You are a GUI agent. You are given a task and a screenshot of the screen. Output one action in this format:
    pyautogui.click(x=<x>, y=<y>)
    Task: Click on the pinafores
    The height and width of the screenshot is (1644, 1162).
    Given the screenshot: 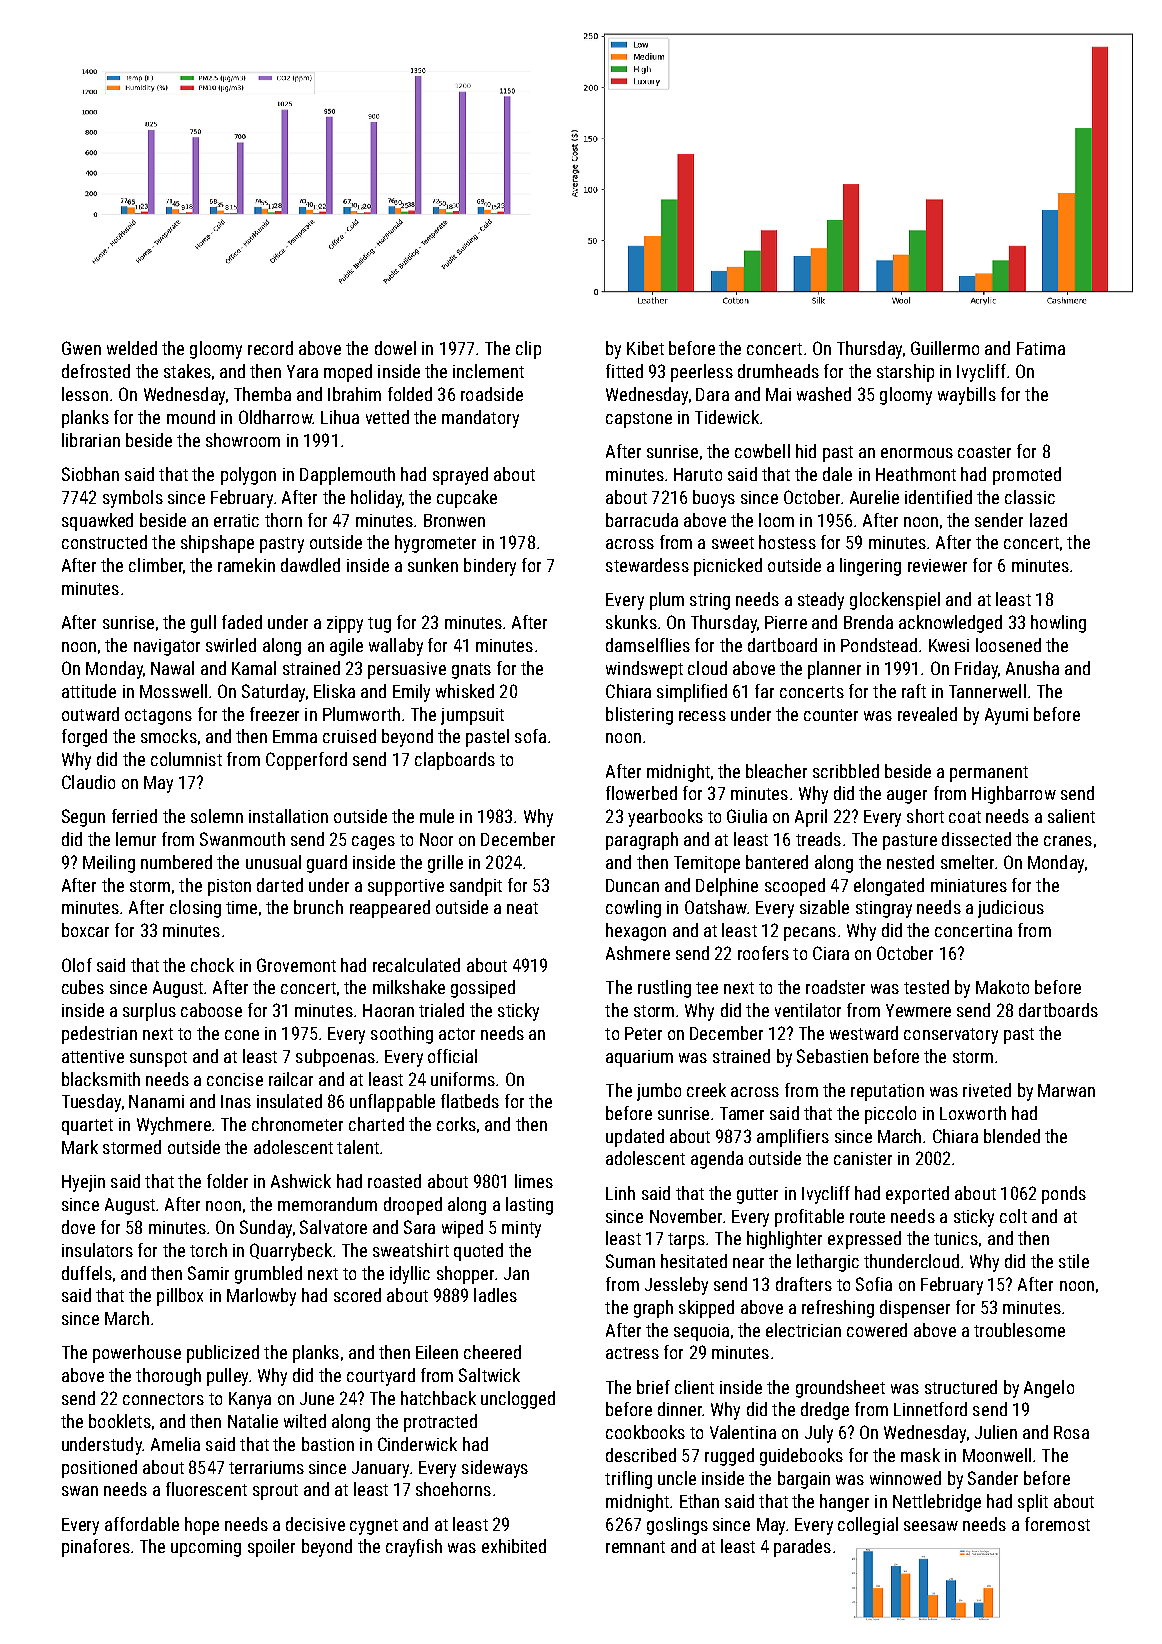 What is the action you would take?
    pyautogui.click(x=96, y=1548)
